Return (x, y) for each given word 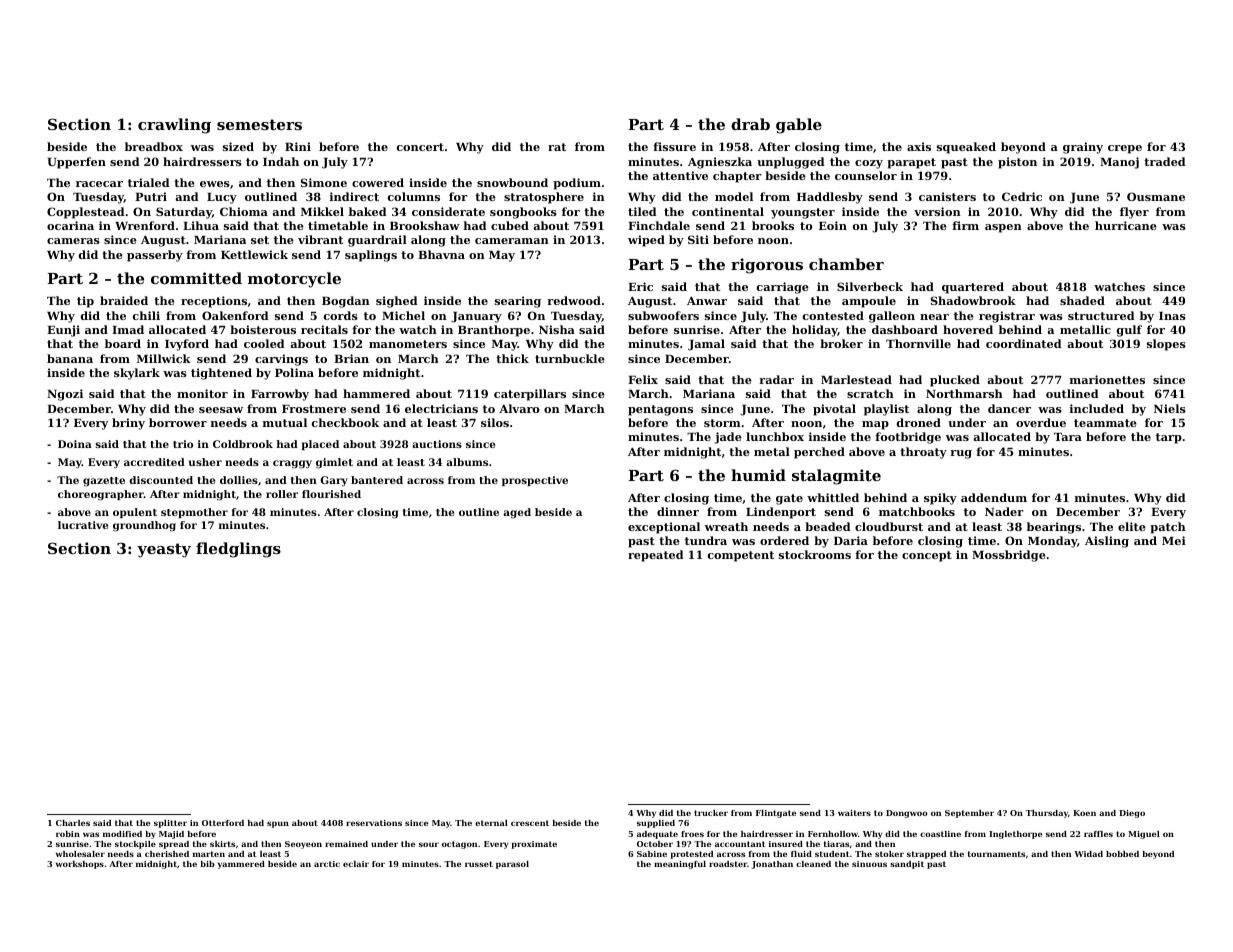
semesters (259, 124)
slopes (1166, 345)
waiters (854, 813)
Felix (643, 379)
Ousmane (1156, 196)
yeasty (164, 550)
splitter (170, 824)
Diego (1132, 814)
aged (517, 513)
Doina (75, 444)
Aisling (1107, 542)
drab (750, 124)
